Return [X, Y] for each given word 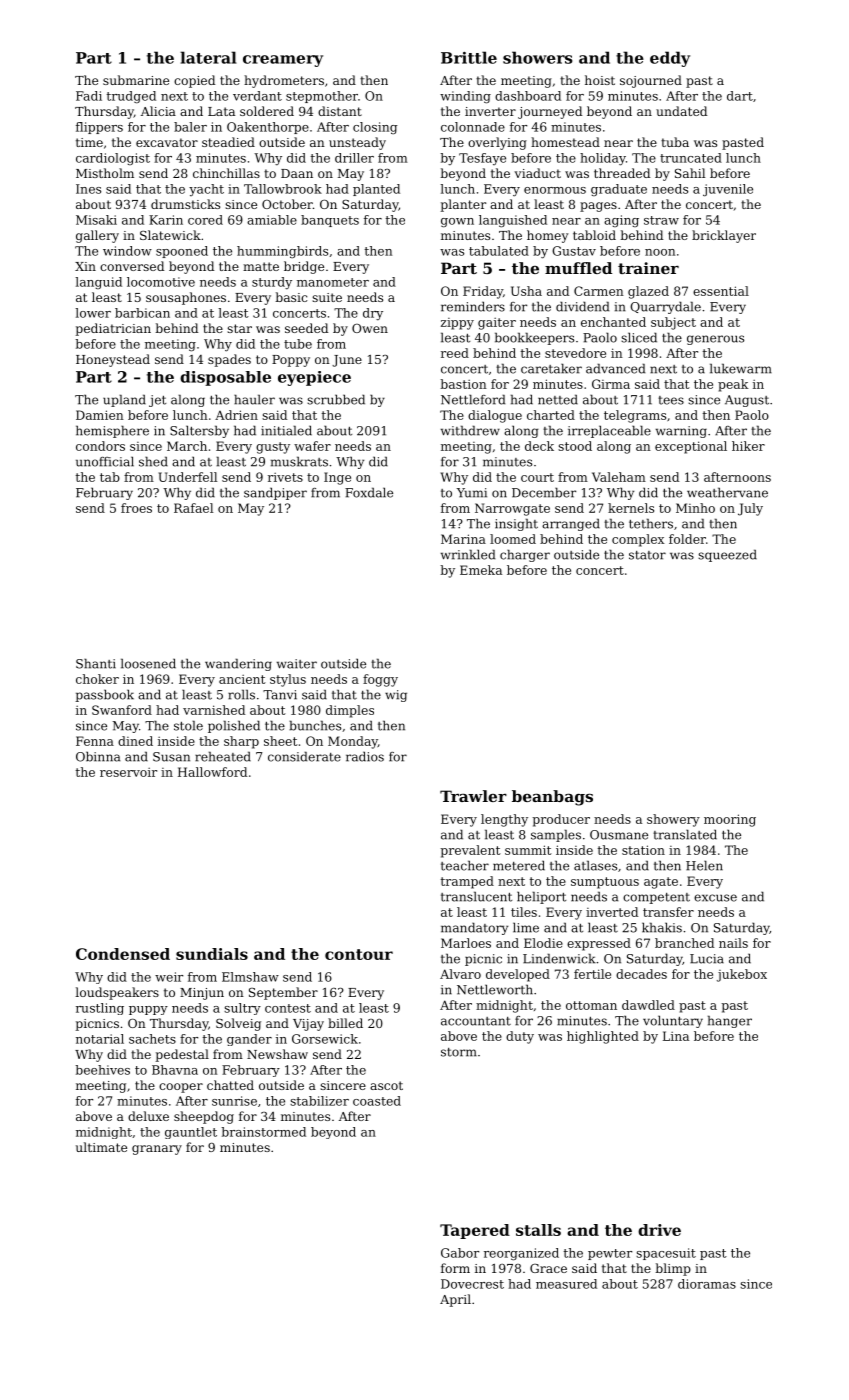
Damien [100, 415]
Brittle [469, 57]
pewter [610, 1254]
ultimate [101, 1147]
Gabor [460, 1253]
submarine [136, 80]
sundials [212, 954]
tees [671, 400]
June [347, 361]
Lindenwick [559, 958]
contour [359, 954]
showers [537, 57]
